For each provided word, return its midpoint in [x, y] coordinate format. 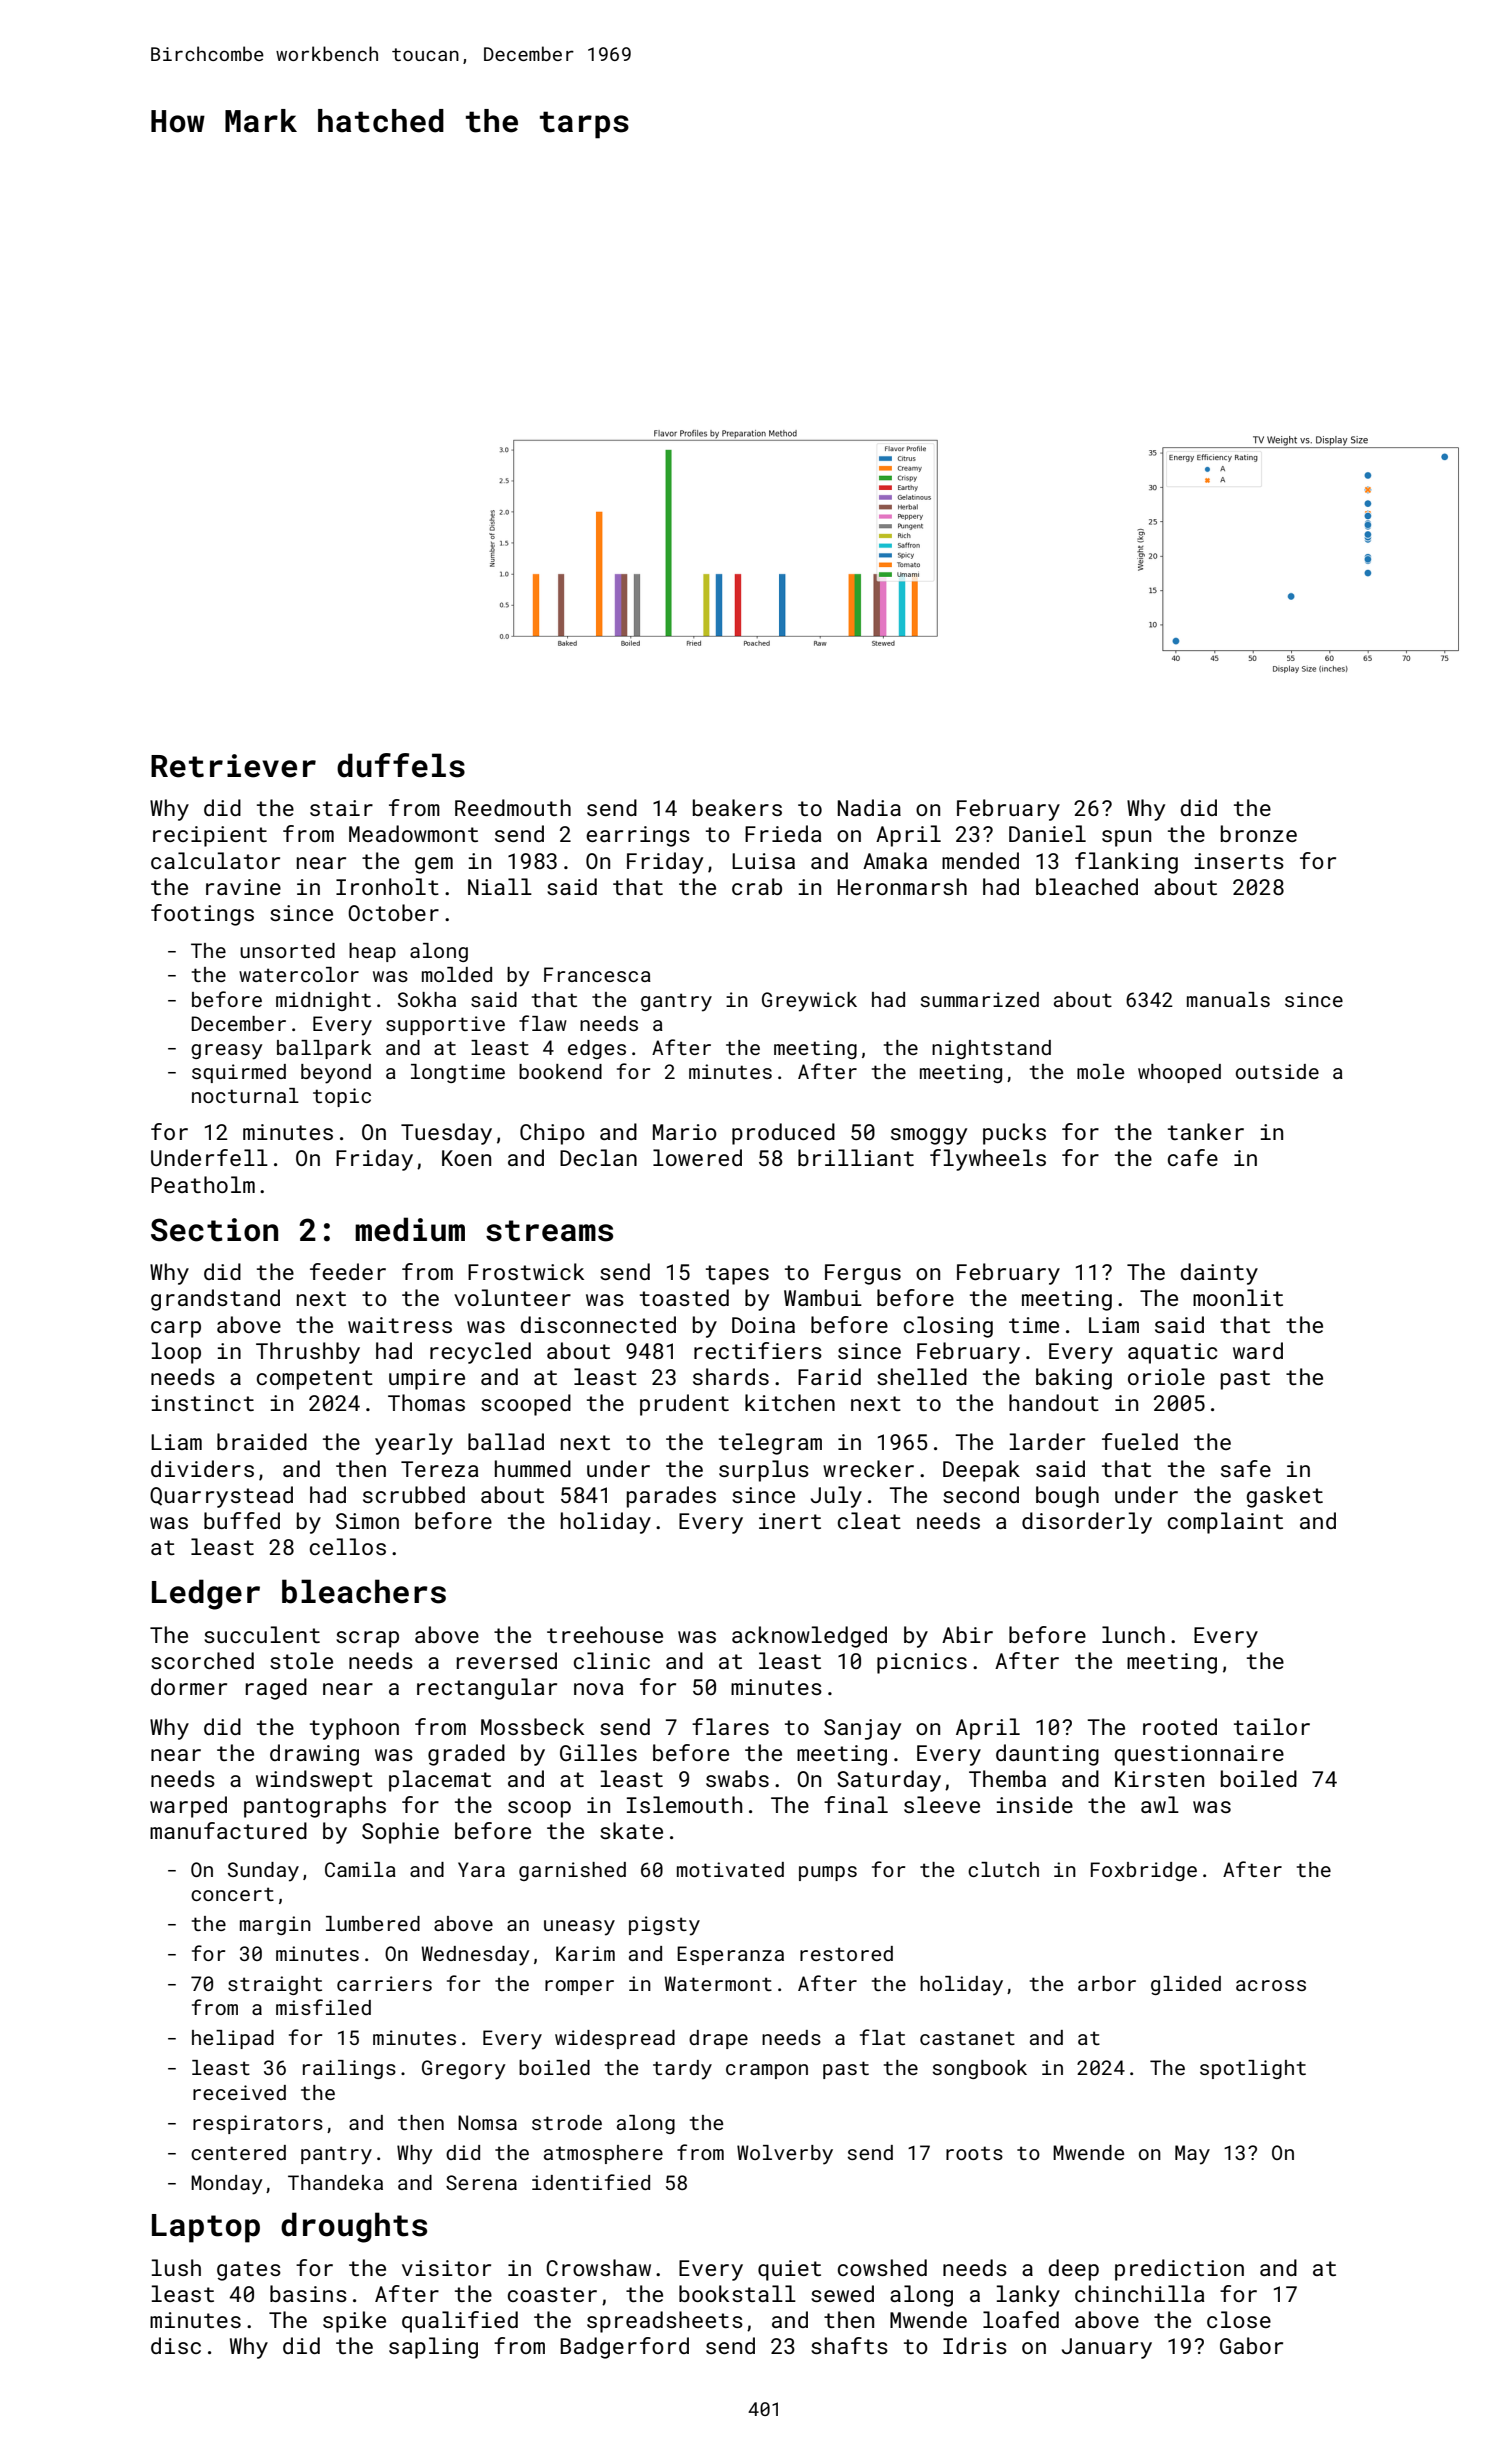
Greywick [809, 1002]
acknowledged [809, 1637]
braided [262, 1441]
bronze [1259, 833]
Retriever [233, 766]
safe [1246, 1468]
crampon [767, 2071]
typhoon [354, 1729]
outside [1277, 1071]
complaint [1225, 1523]
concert [232, 1894]
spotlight [1253, 2069]
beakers [737, 807]
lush [176, 2267]
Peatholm [203, 1184]
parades [671, 1497]
